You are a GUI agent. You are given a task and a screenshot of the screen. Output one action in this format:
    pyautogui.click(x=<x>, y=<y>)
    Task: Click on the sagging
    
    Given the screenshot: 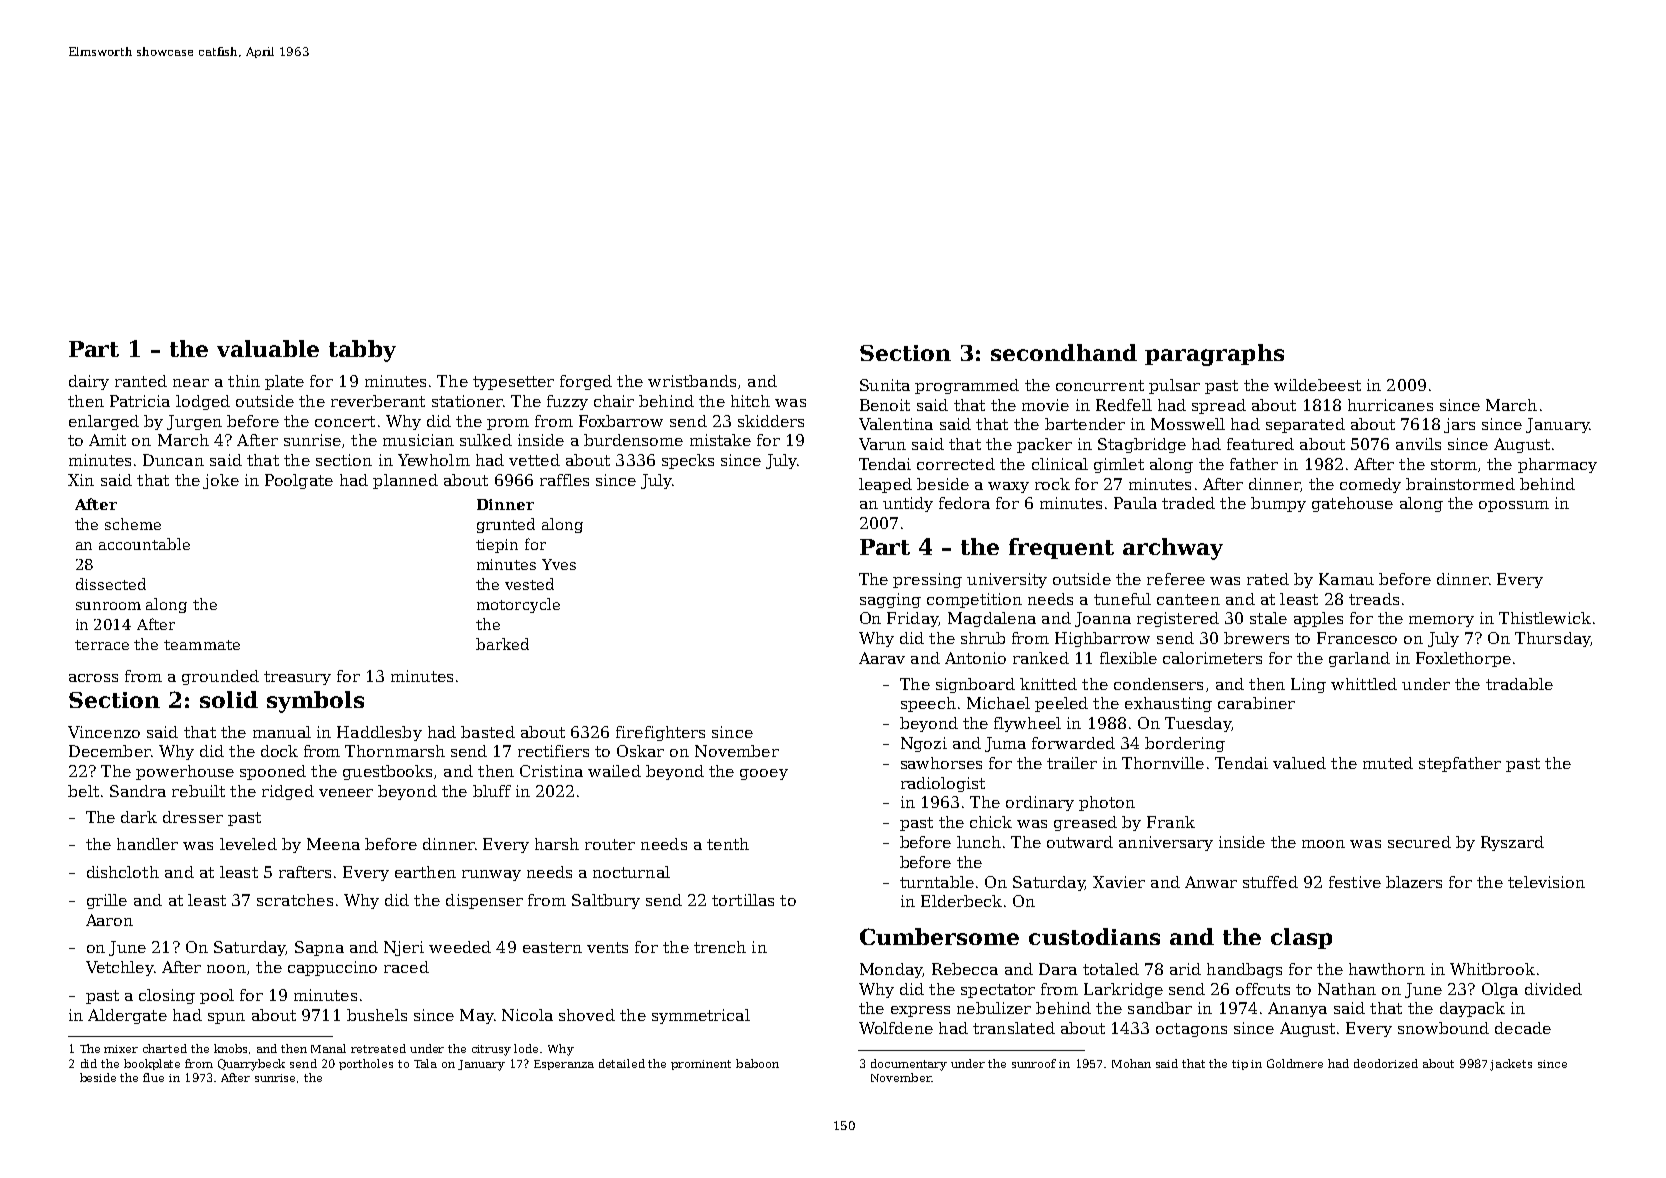 What is the action you would take?
    pyautogui.click(x=890, y=600)
